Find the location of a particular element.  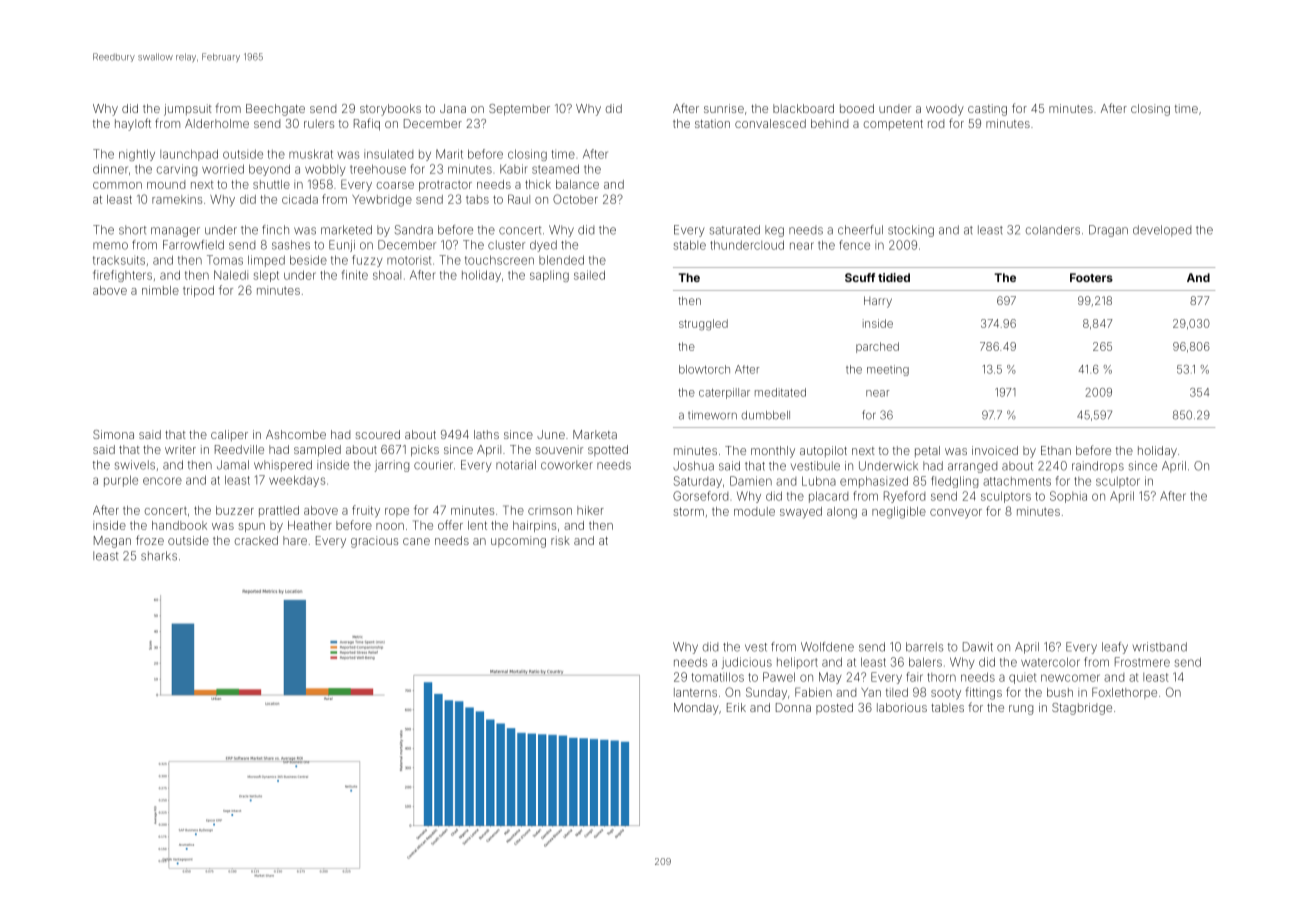

steamed is located at coordinates (555, 169).
